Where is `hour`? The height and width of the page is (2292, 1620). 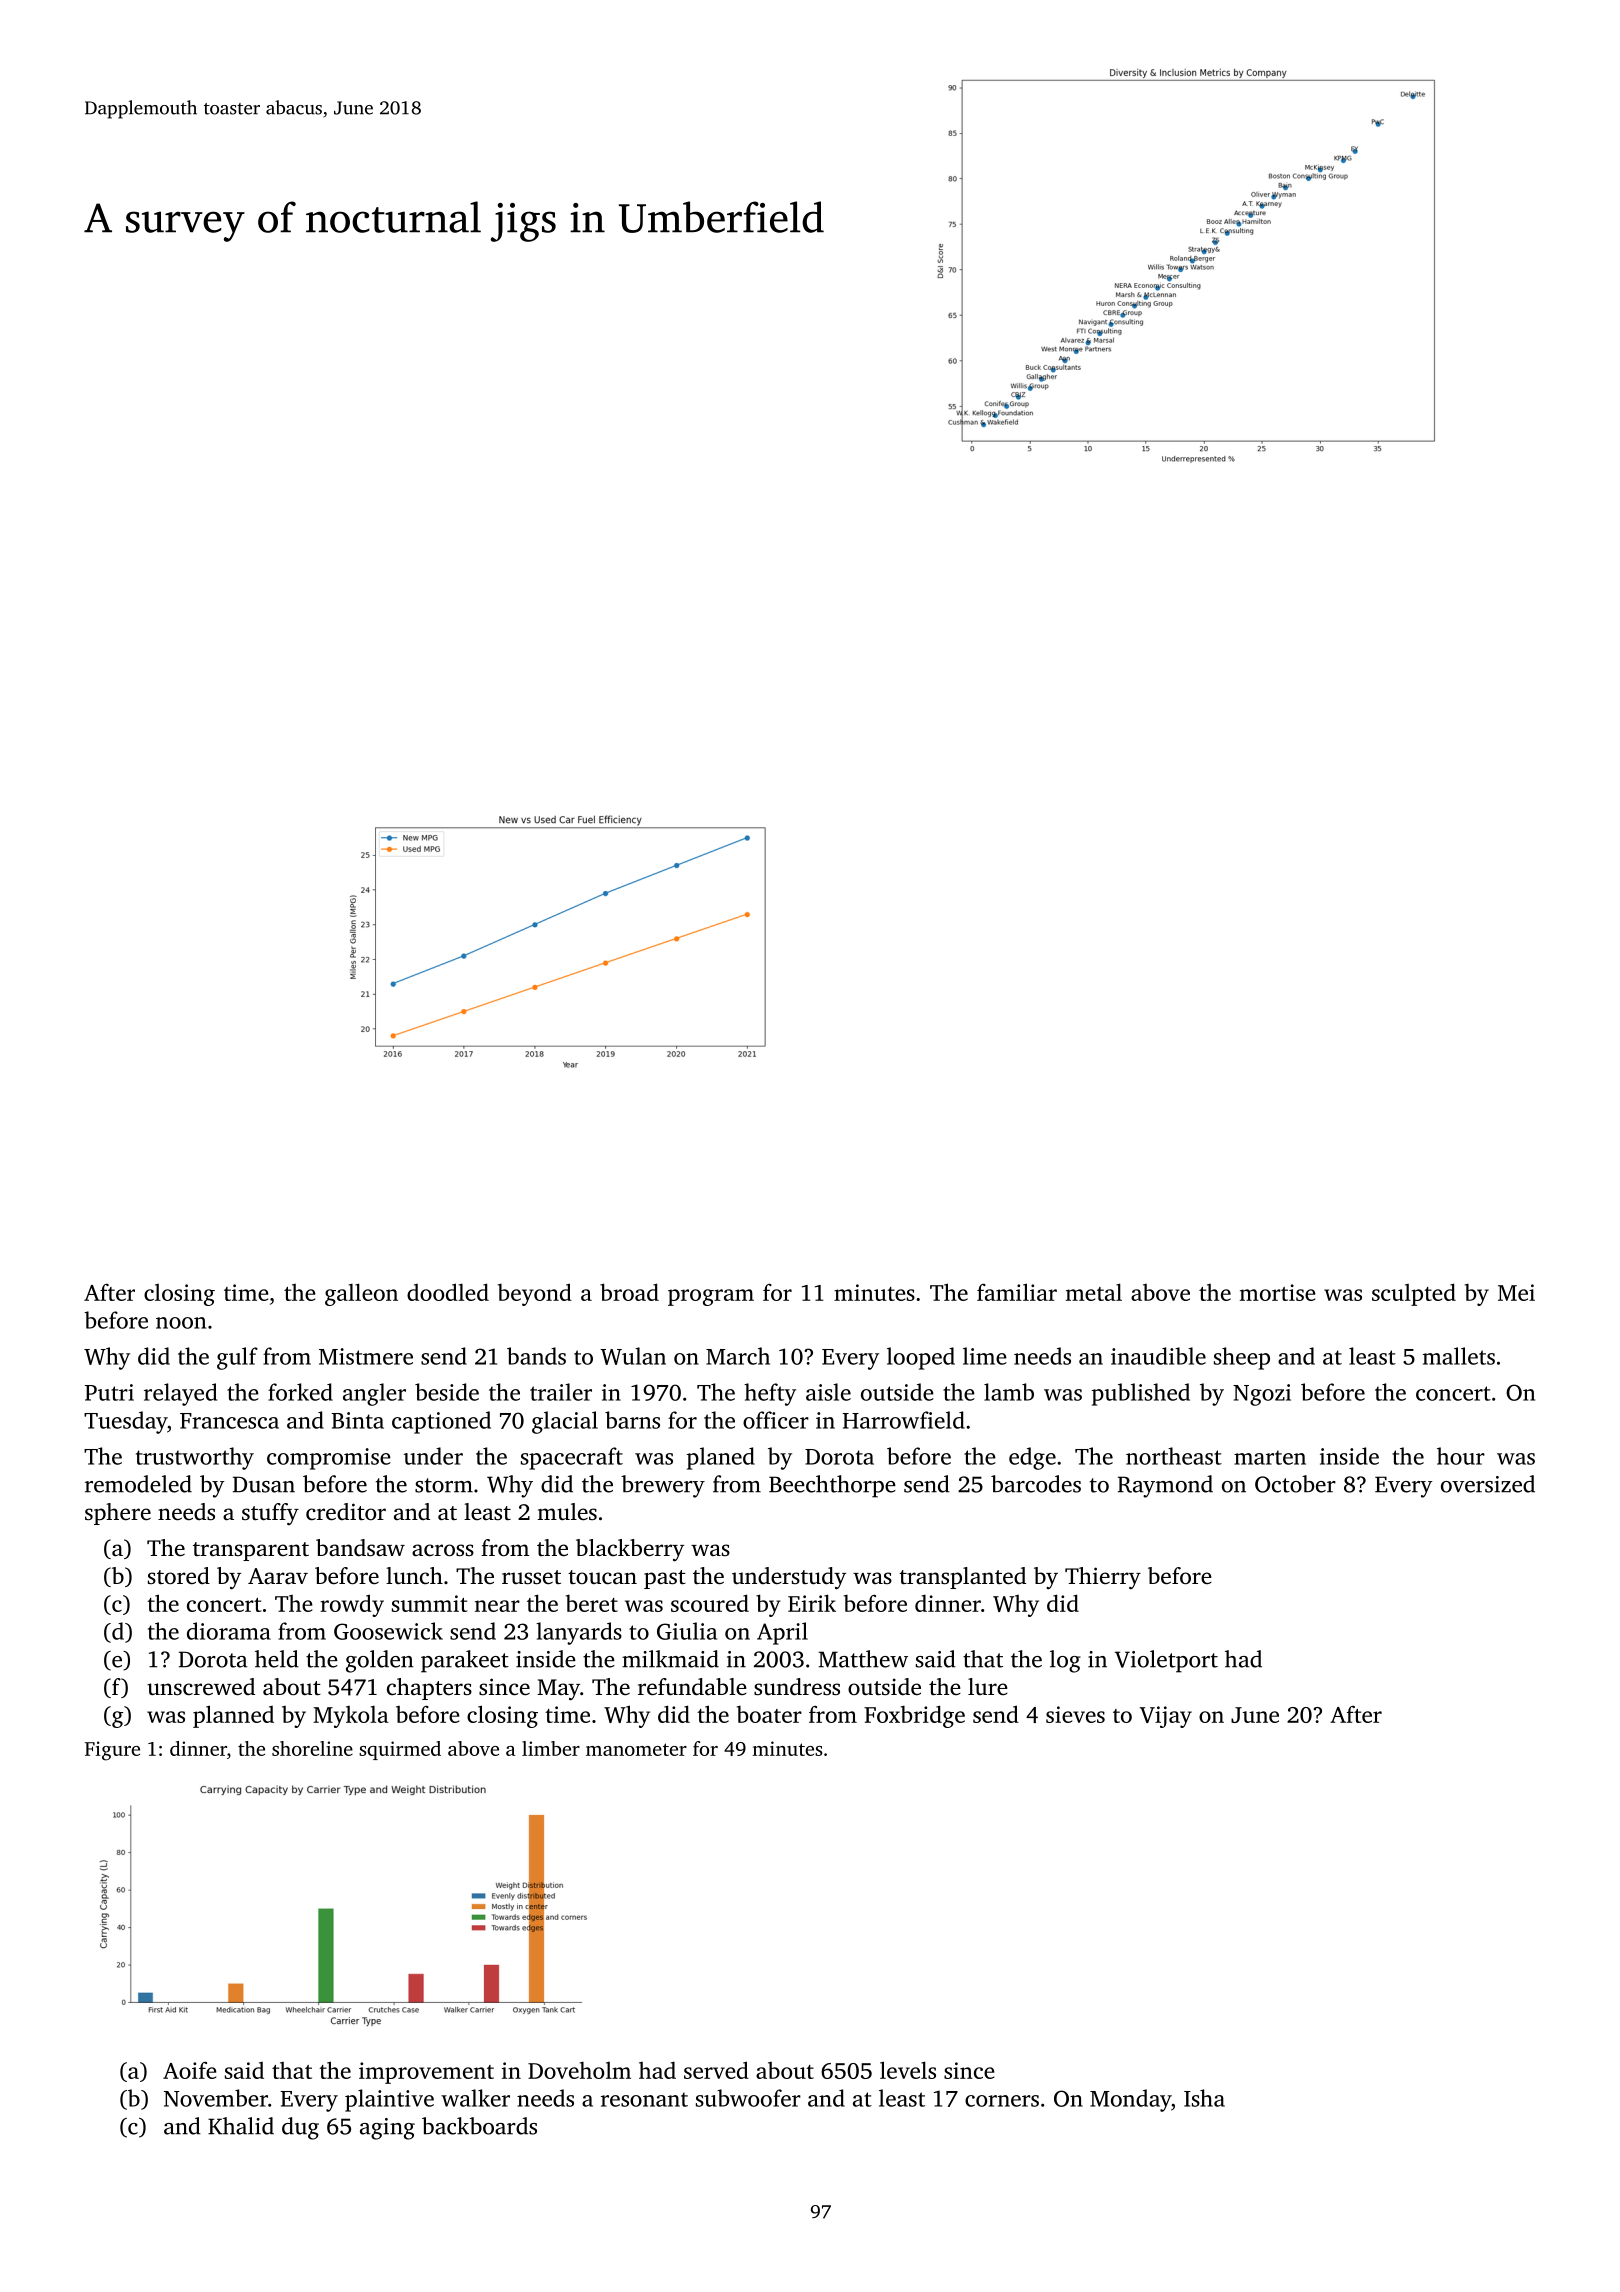
hour is located at coordinates (1461, 1456).
